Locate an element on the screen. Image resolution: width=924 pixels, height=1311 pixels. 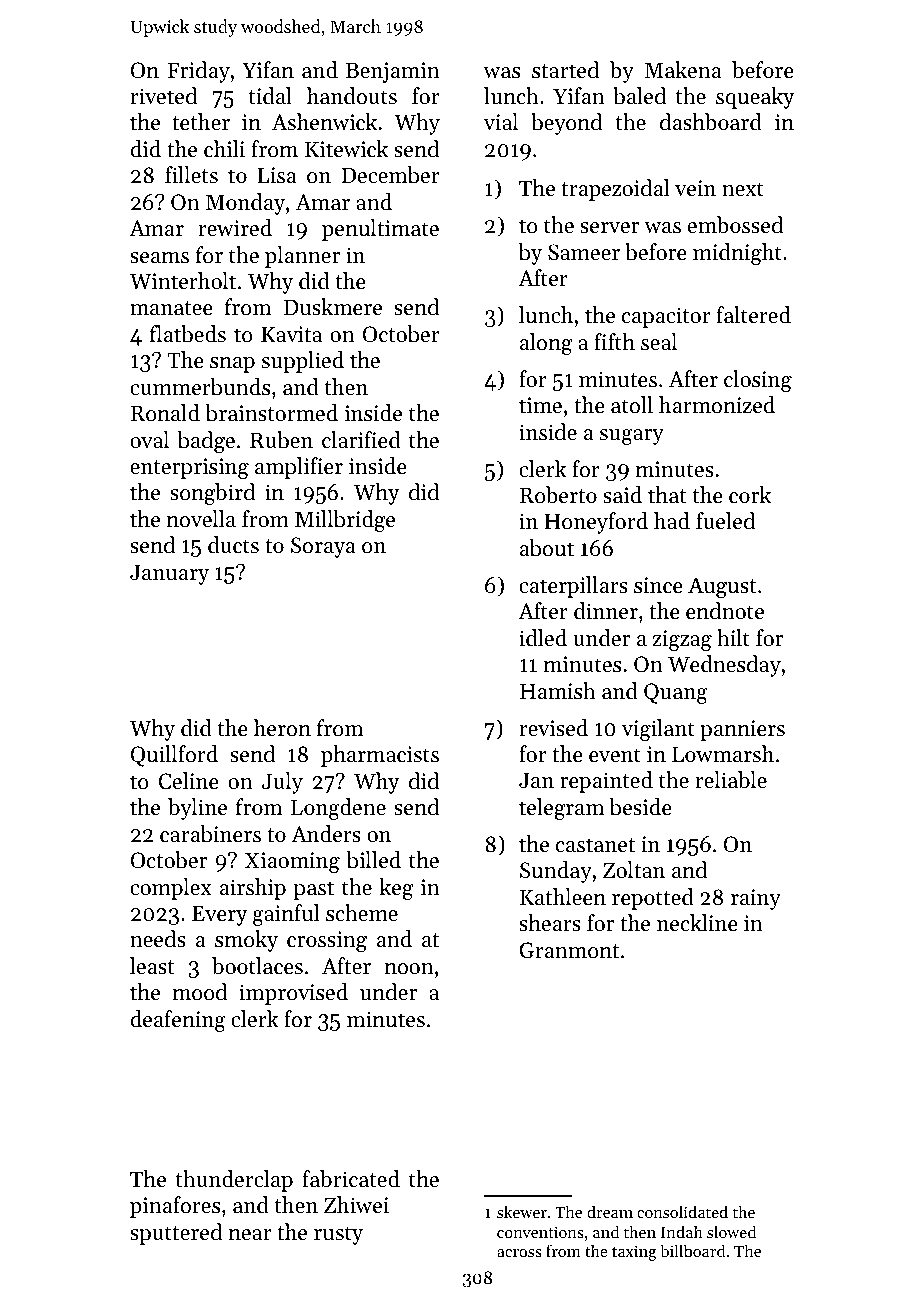
least is located at coordinates (152, 966).
